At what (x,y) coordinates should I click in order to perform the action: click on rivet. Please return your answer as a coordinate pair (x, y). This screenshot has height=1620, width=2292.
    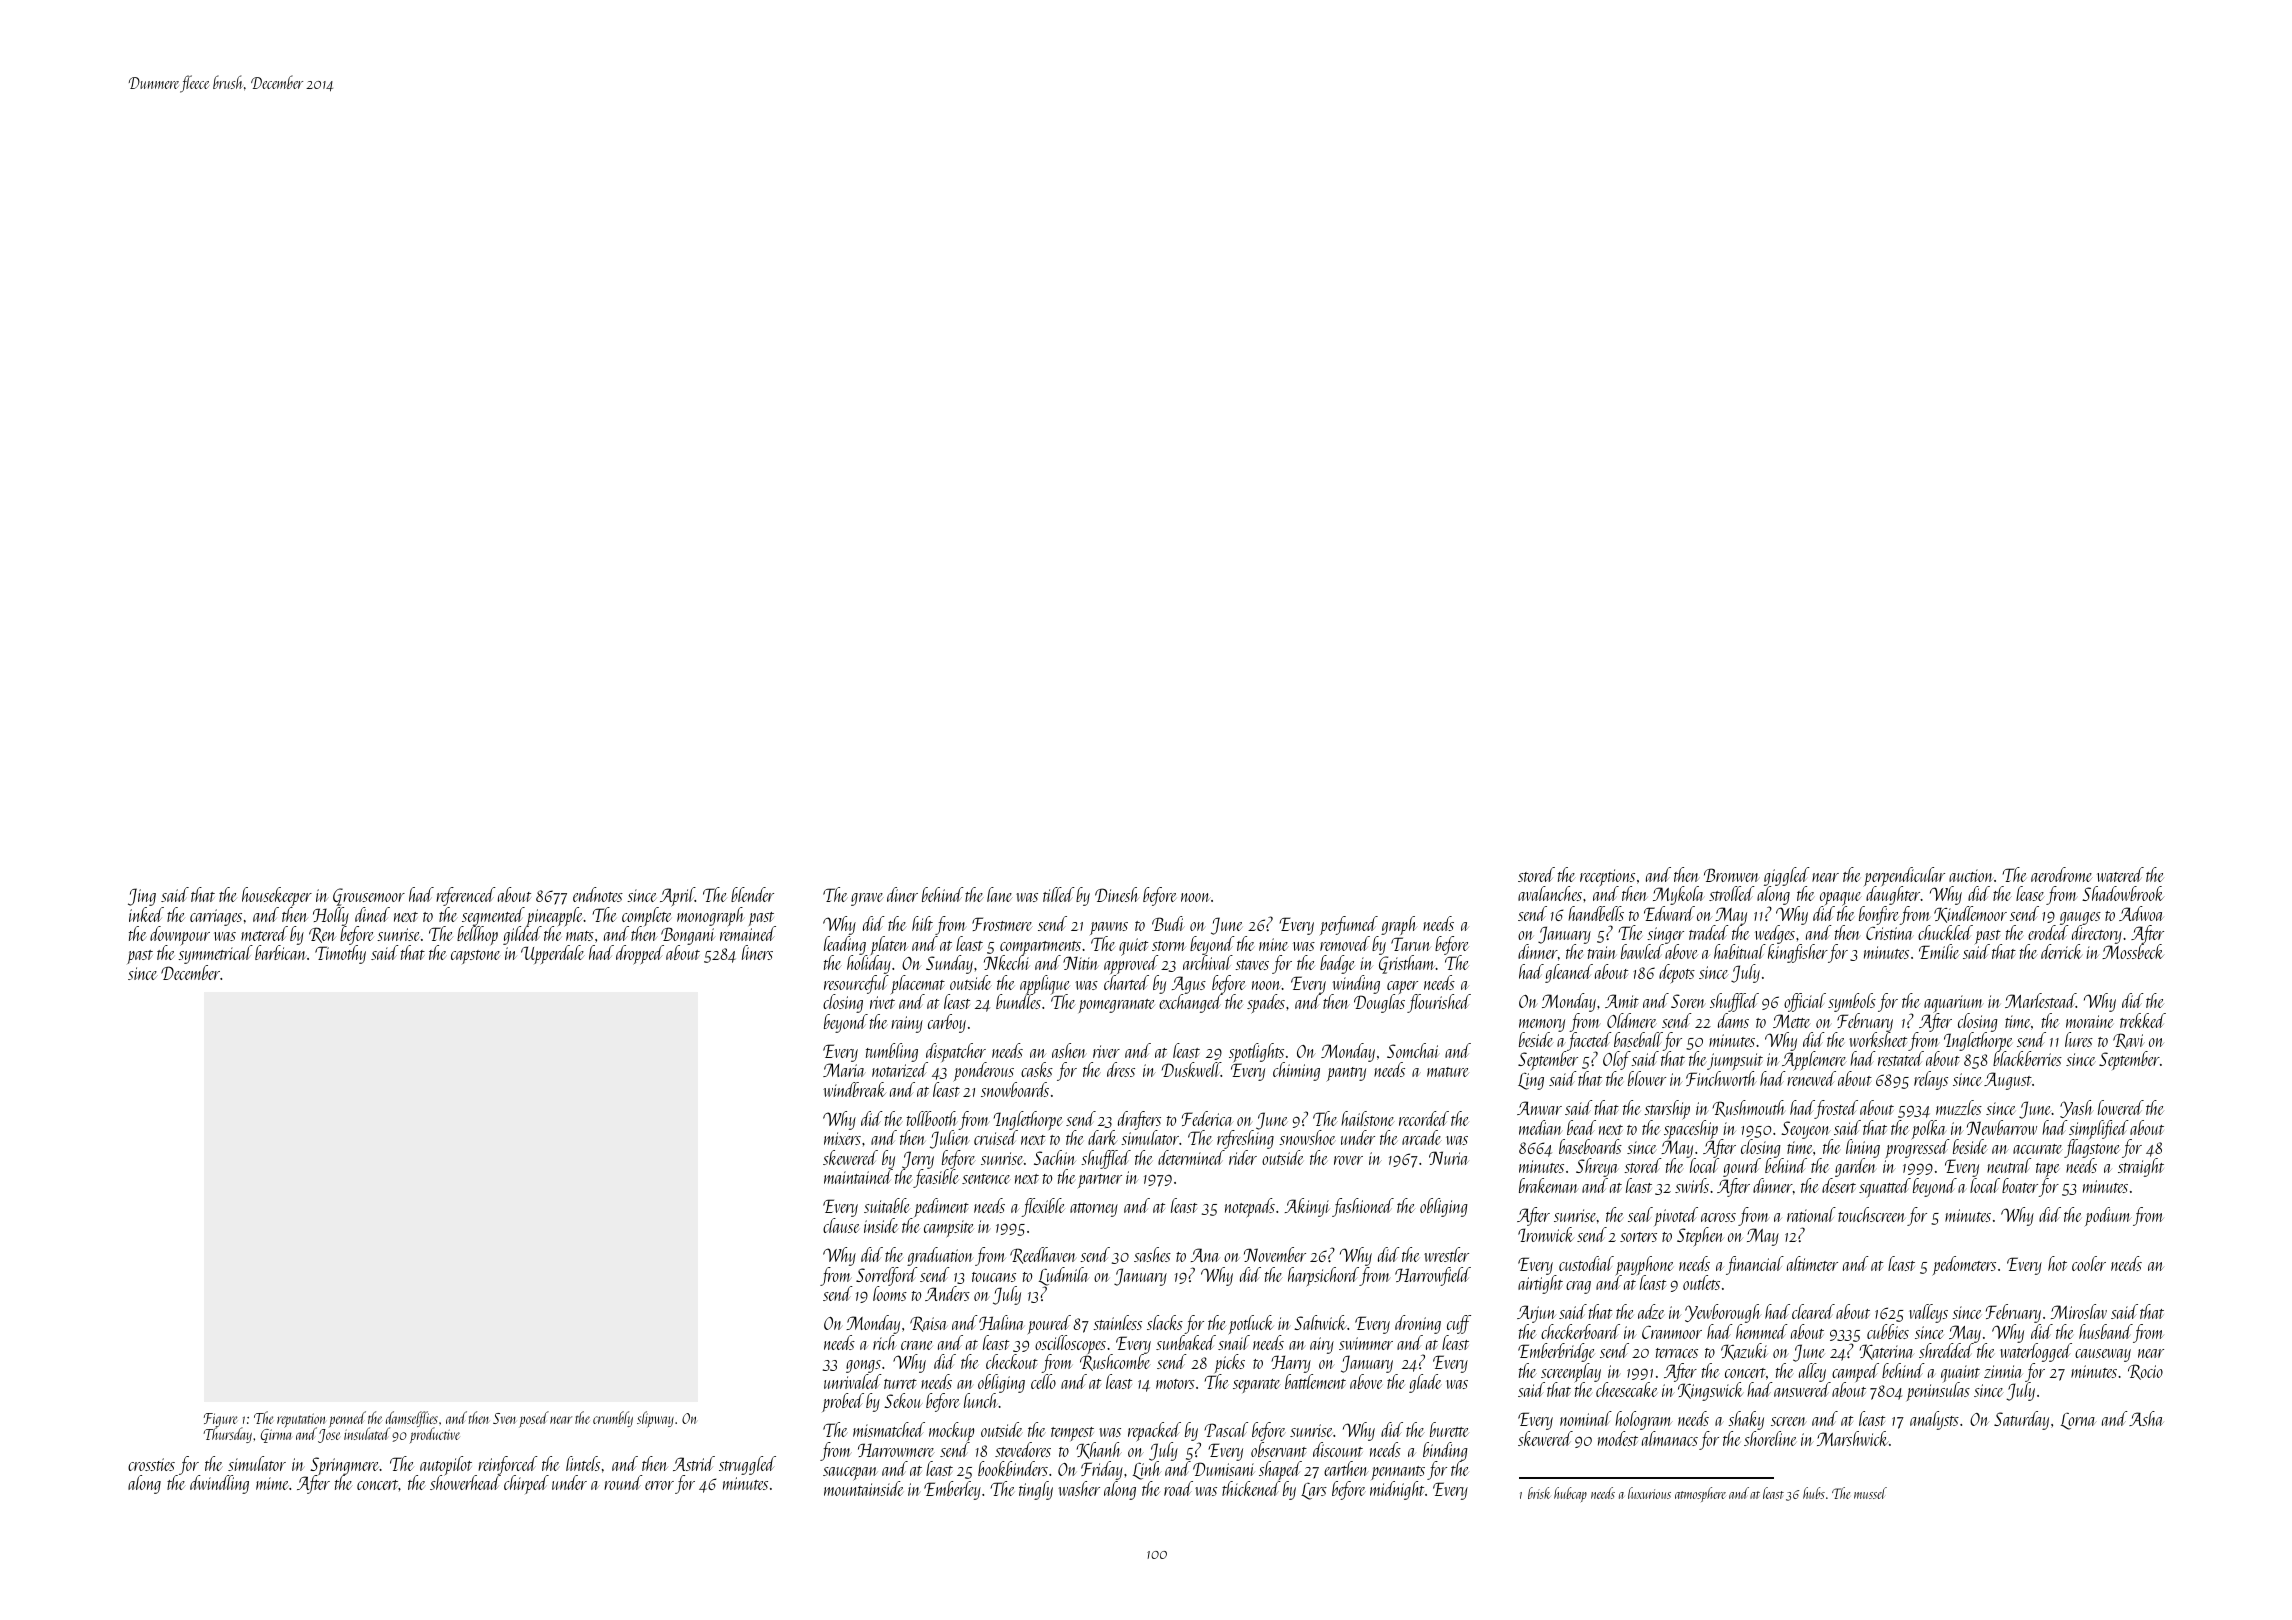
    Looking at the image, I should click on (882, 1002).
